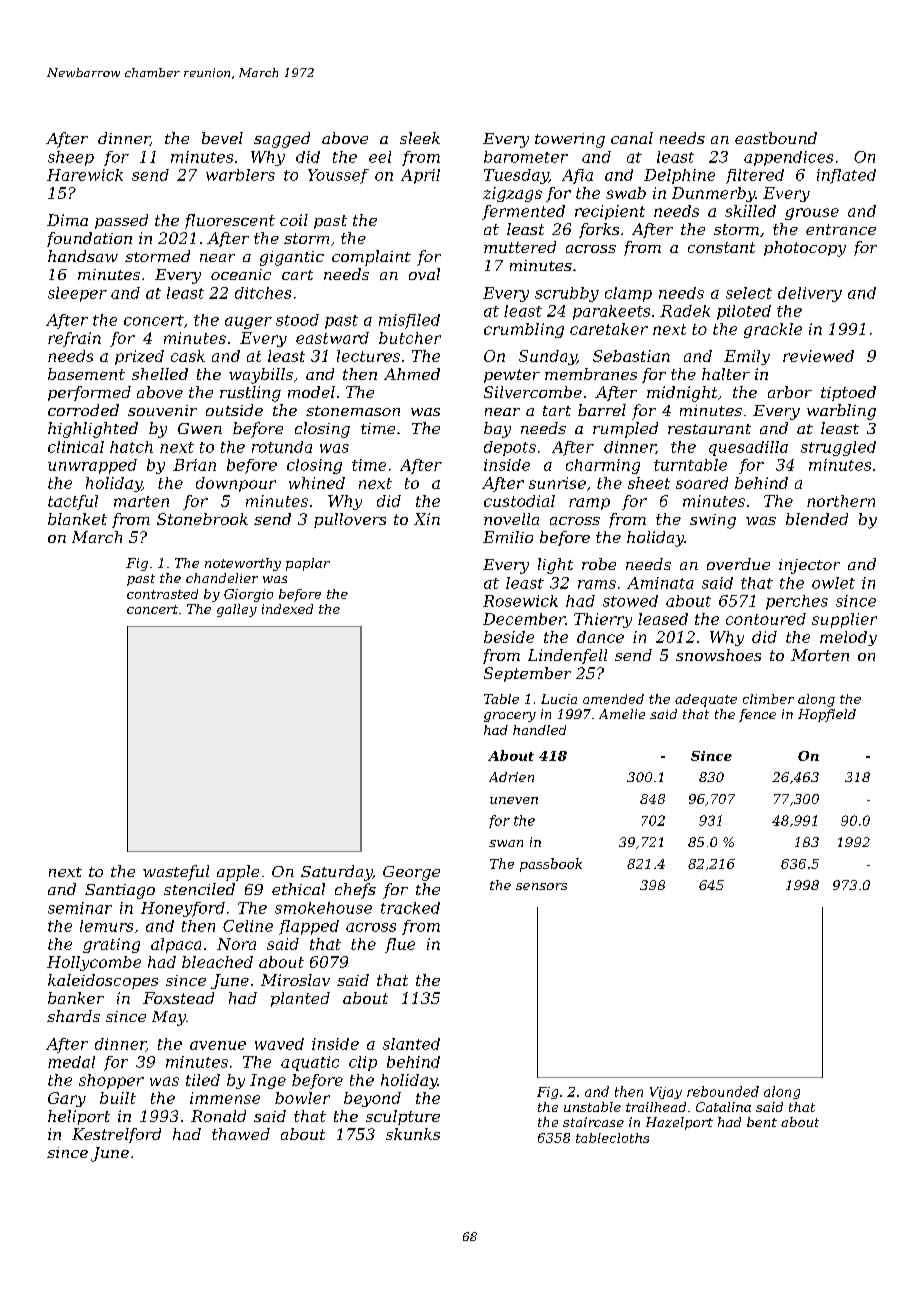  What do you see at coordinates (551, 865) in the screenshot?
I see `passbook` at bounding box center [551, 865].
